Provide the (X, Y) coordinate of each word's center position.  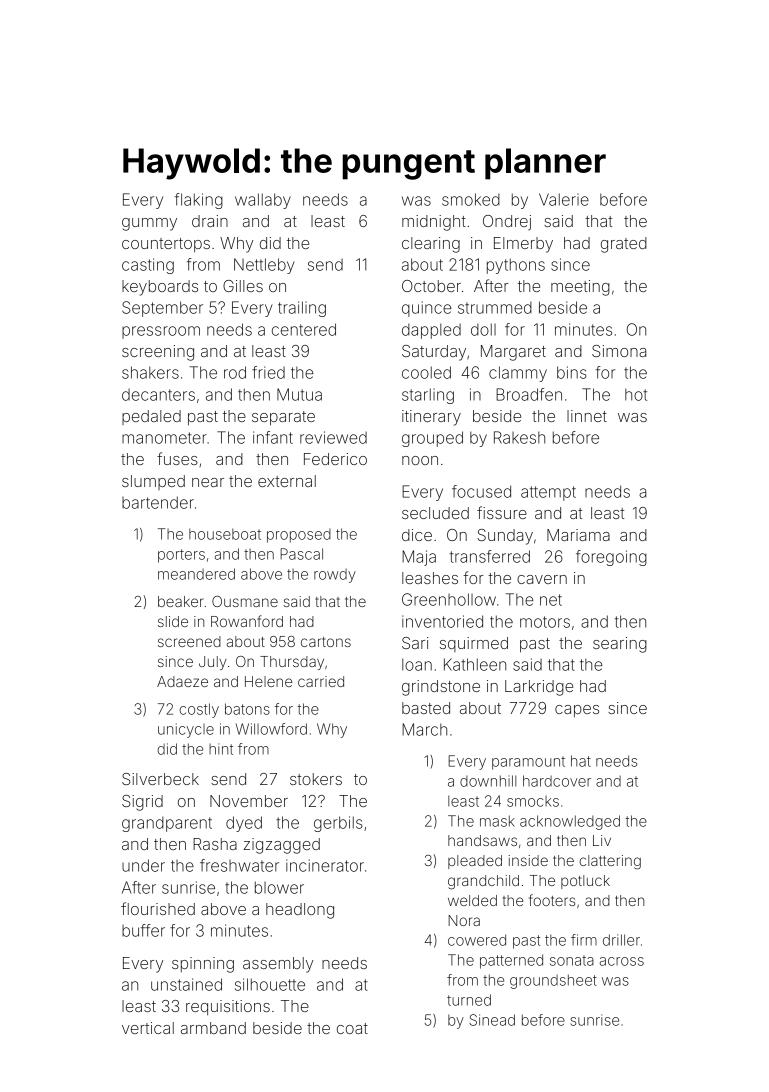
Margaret (513, 353)
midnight (434, 223)
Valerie (564, 199)
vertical (148, 1028)
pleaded (475, 862)
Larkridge (539, 688)
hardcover (557, 781)
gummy (149, 224)
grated (624, 245)
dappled (431, 331)
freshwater (239, 865)
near (208, 482)
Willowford (271, 729)
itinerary (431, 418)
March (424, 729)
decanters (158, 395)
